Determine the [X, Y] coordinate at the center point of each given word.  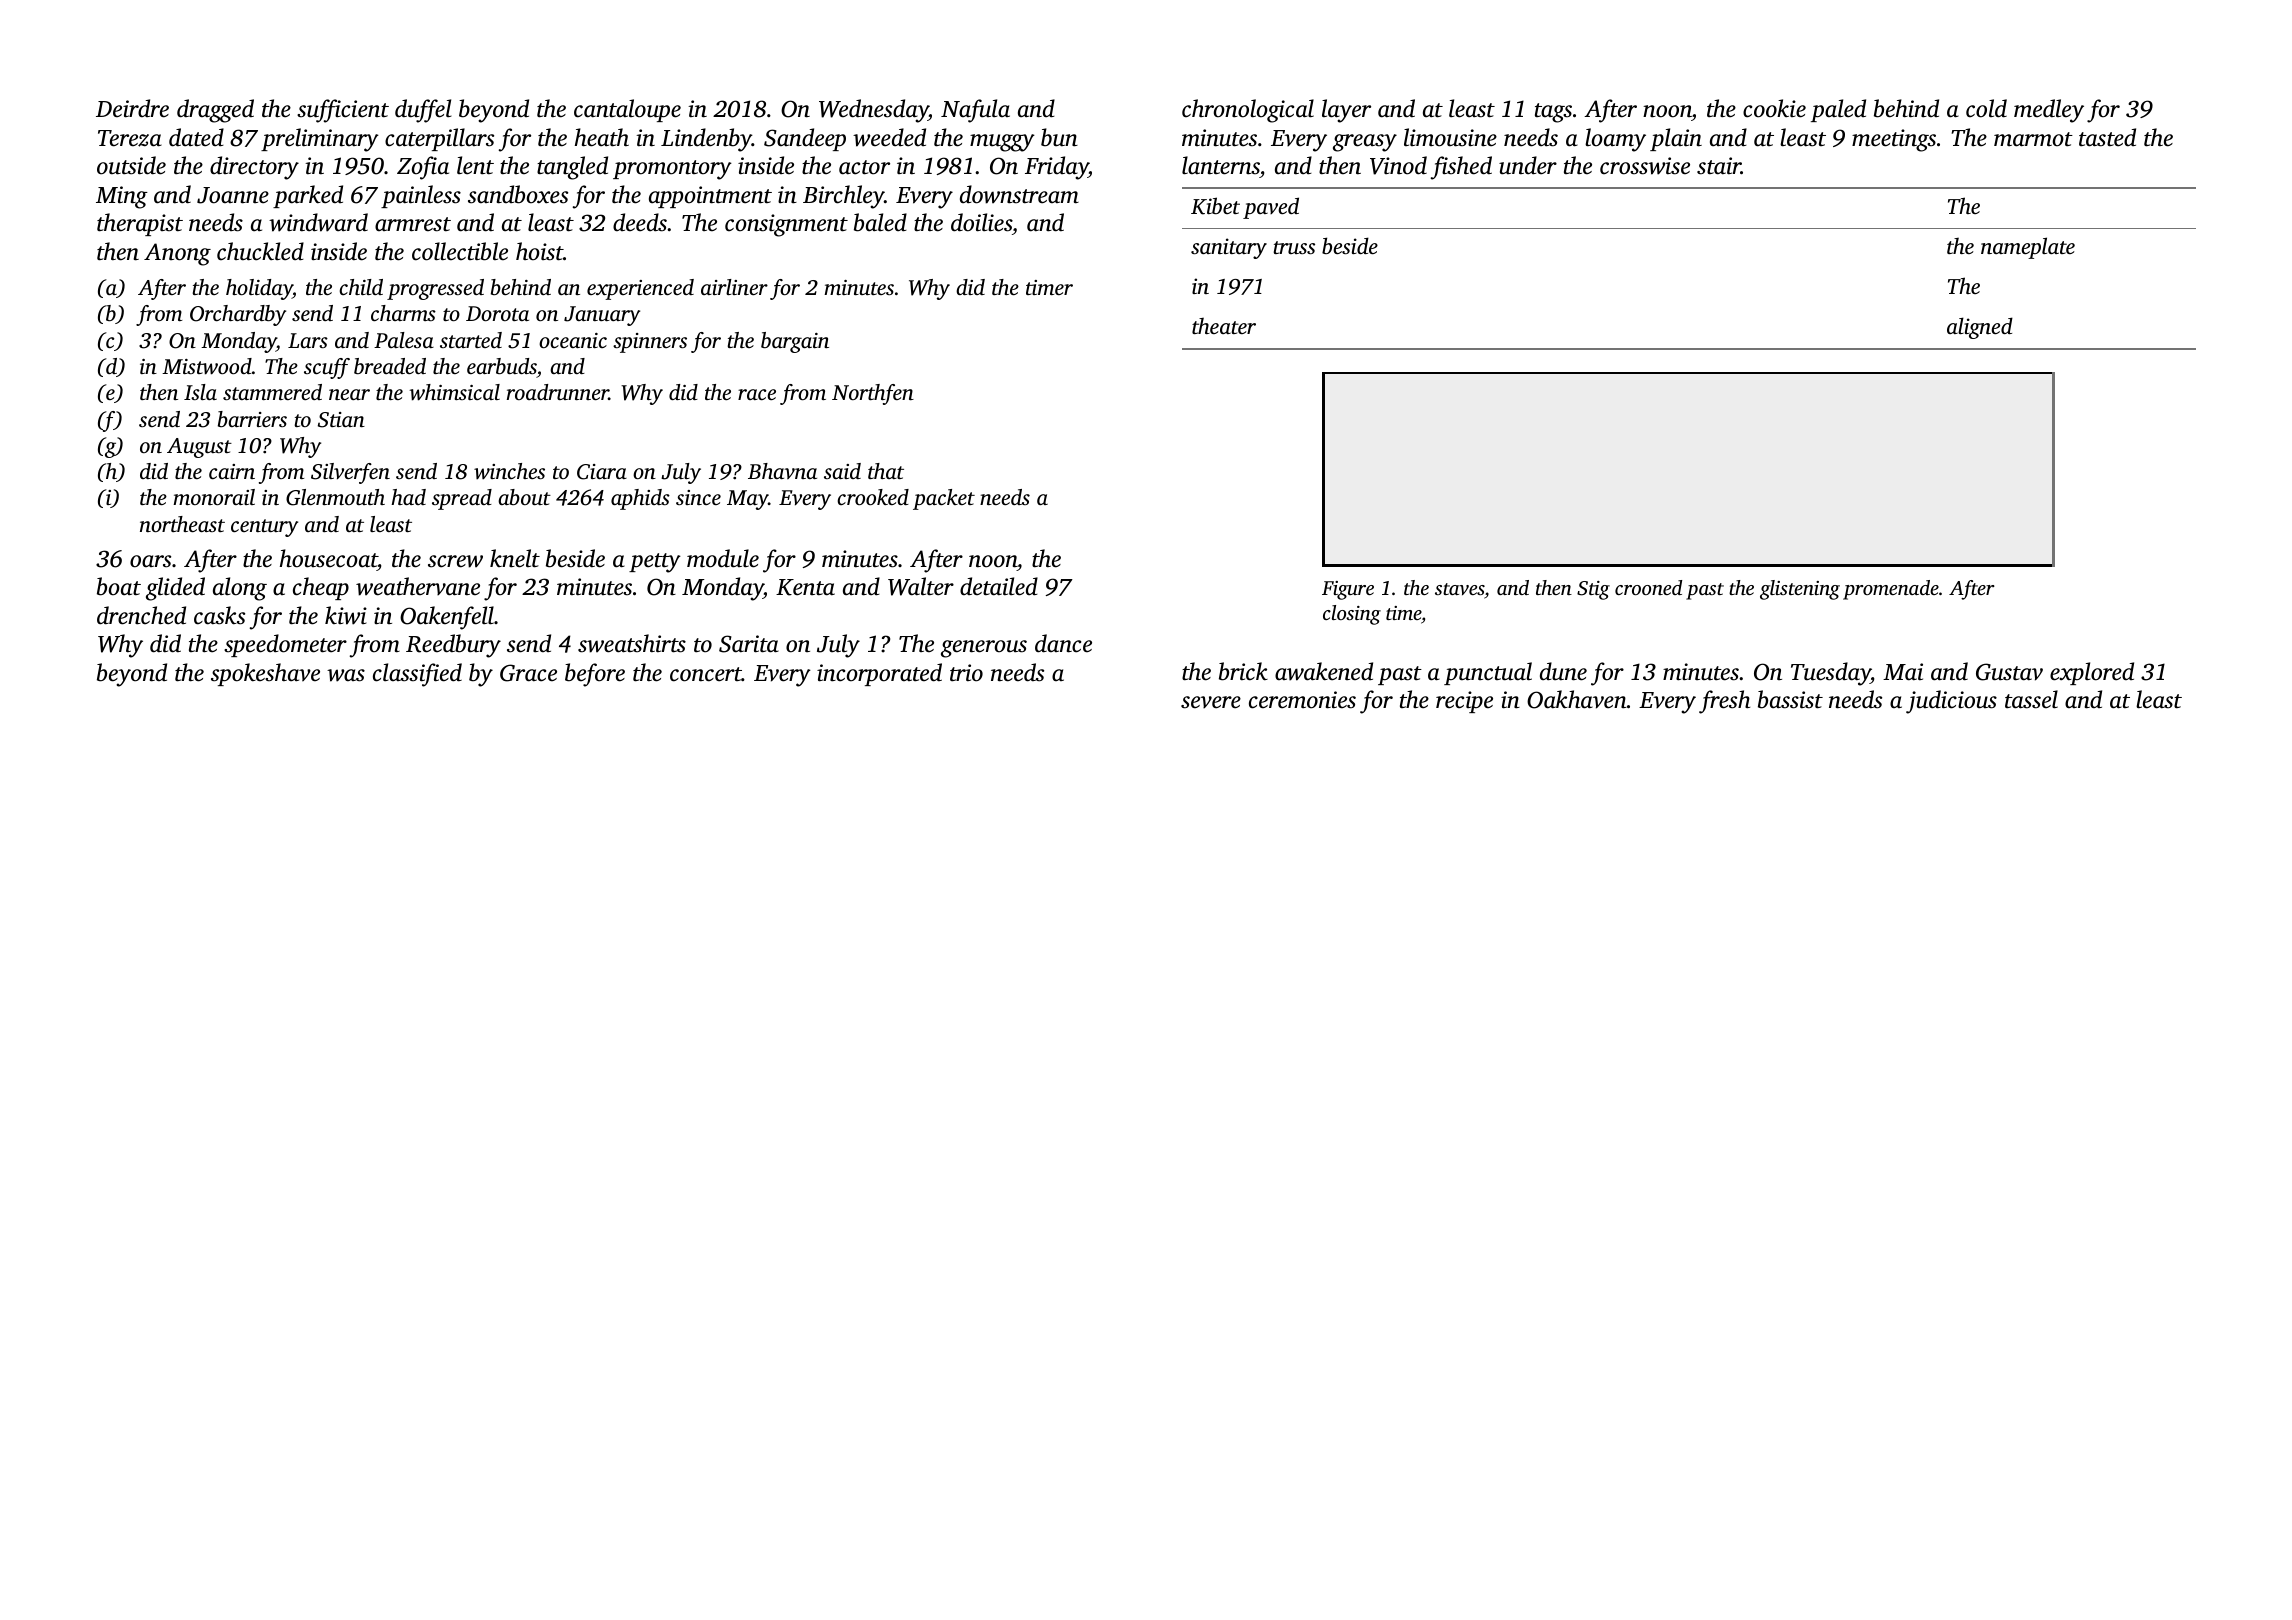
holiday [259, 289]
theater [1224, 325]
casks [219, 615]
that [886, 471]
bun [1059, 137]
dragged [215, 111]
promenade [1891, 590]
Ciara [602, 472]
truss [1294, 247]
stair [1719, 166]
